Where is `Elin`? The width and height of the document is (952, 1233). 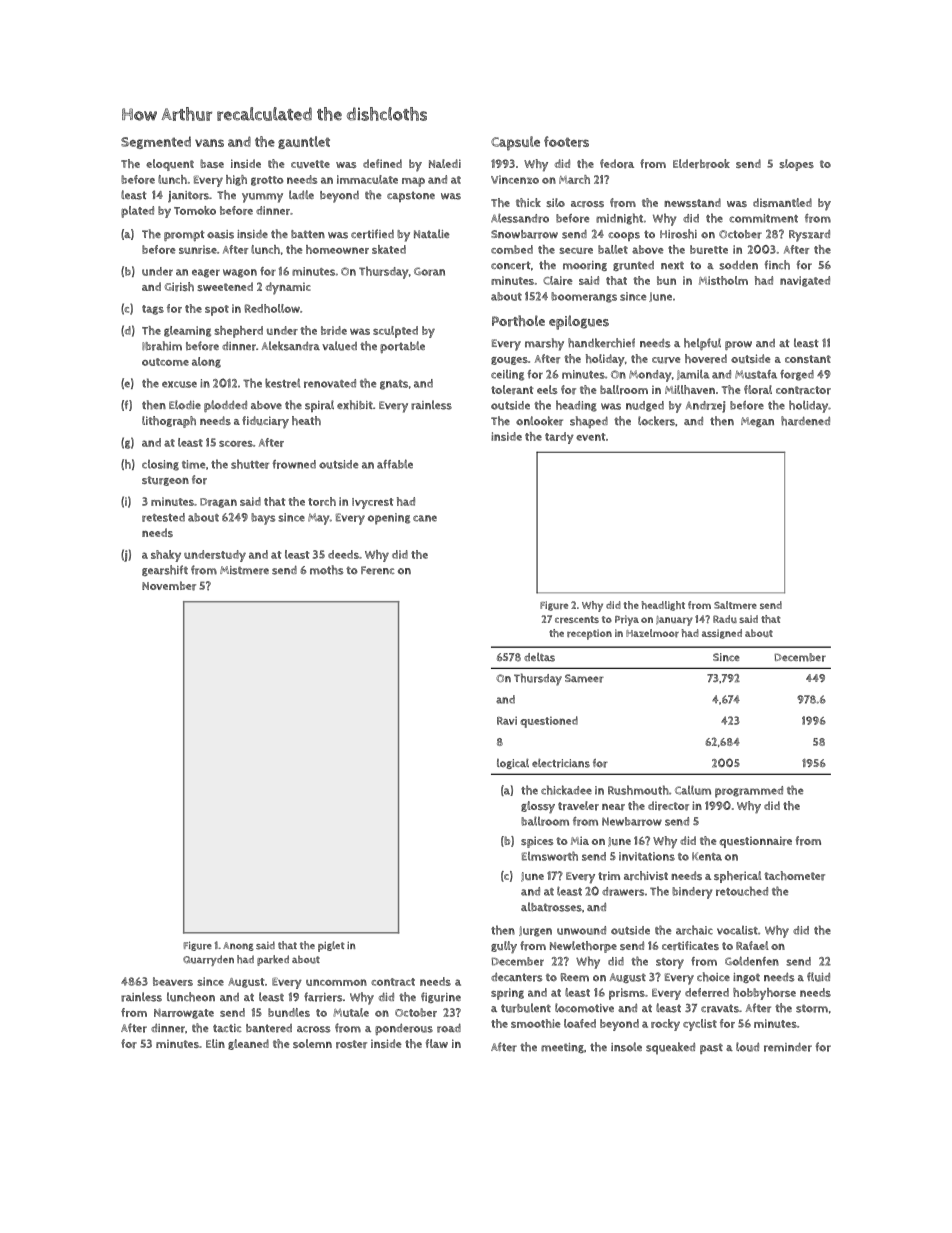
Elin is located at coordinates (215, 1043).
